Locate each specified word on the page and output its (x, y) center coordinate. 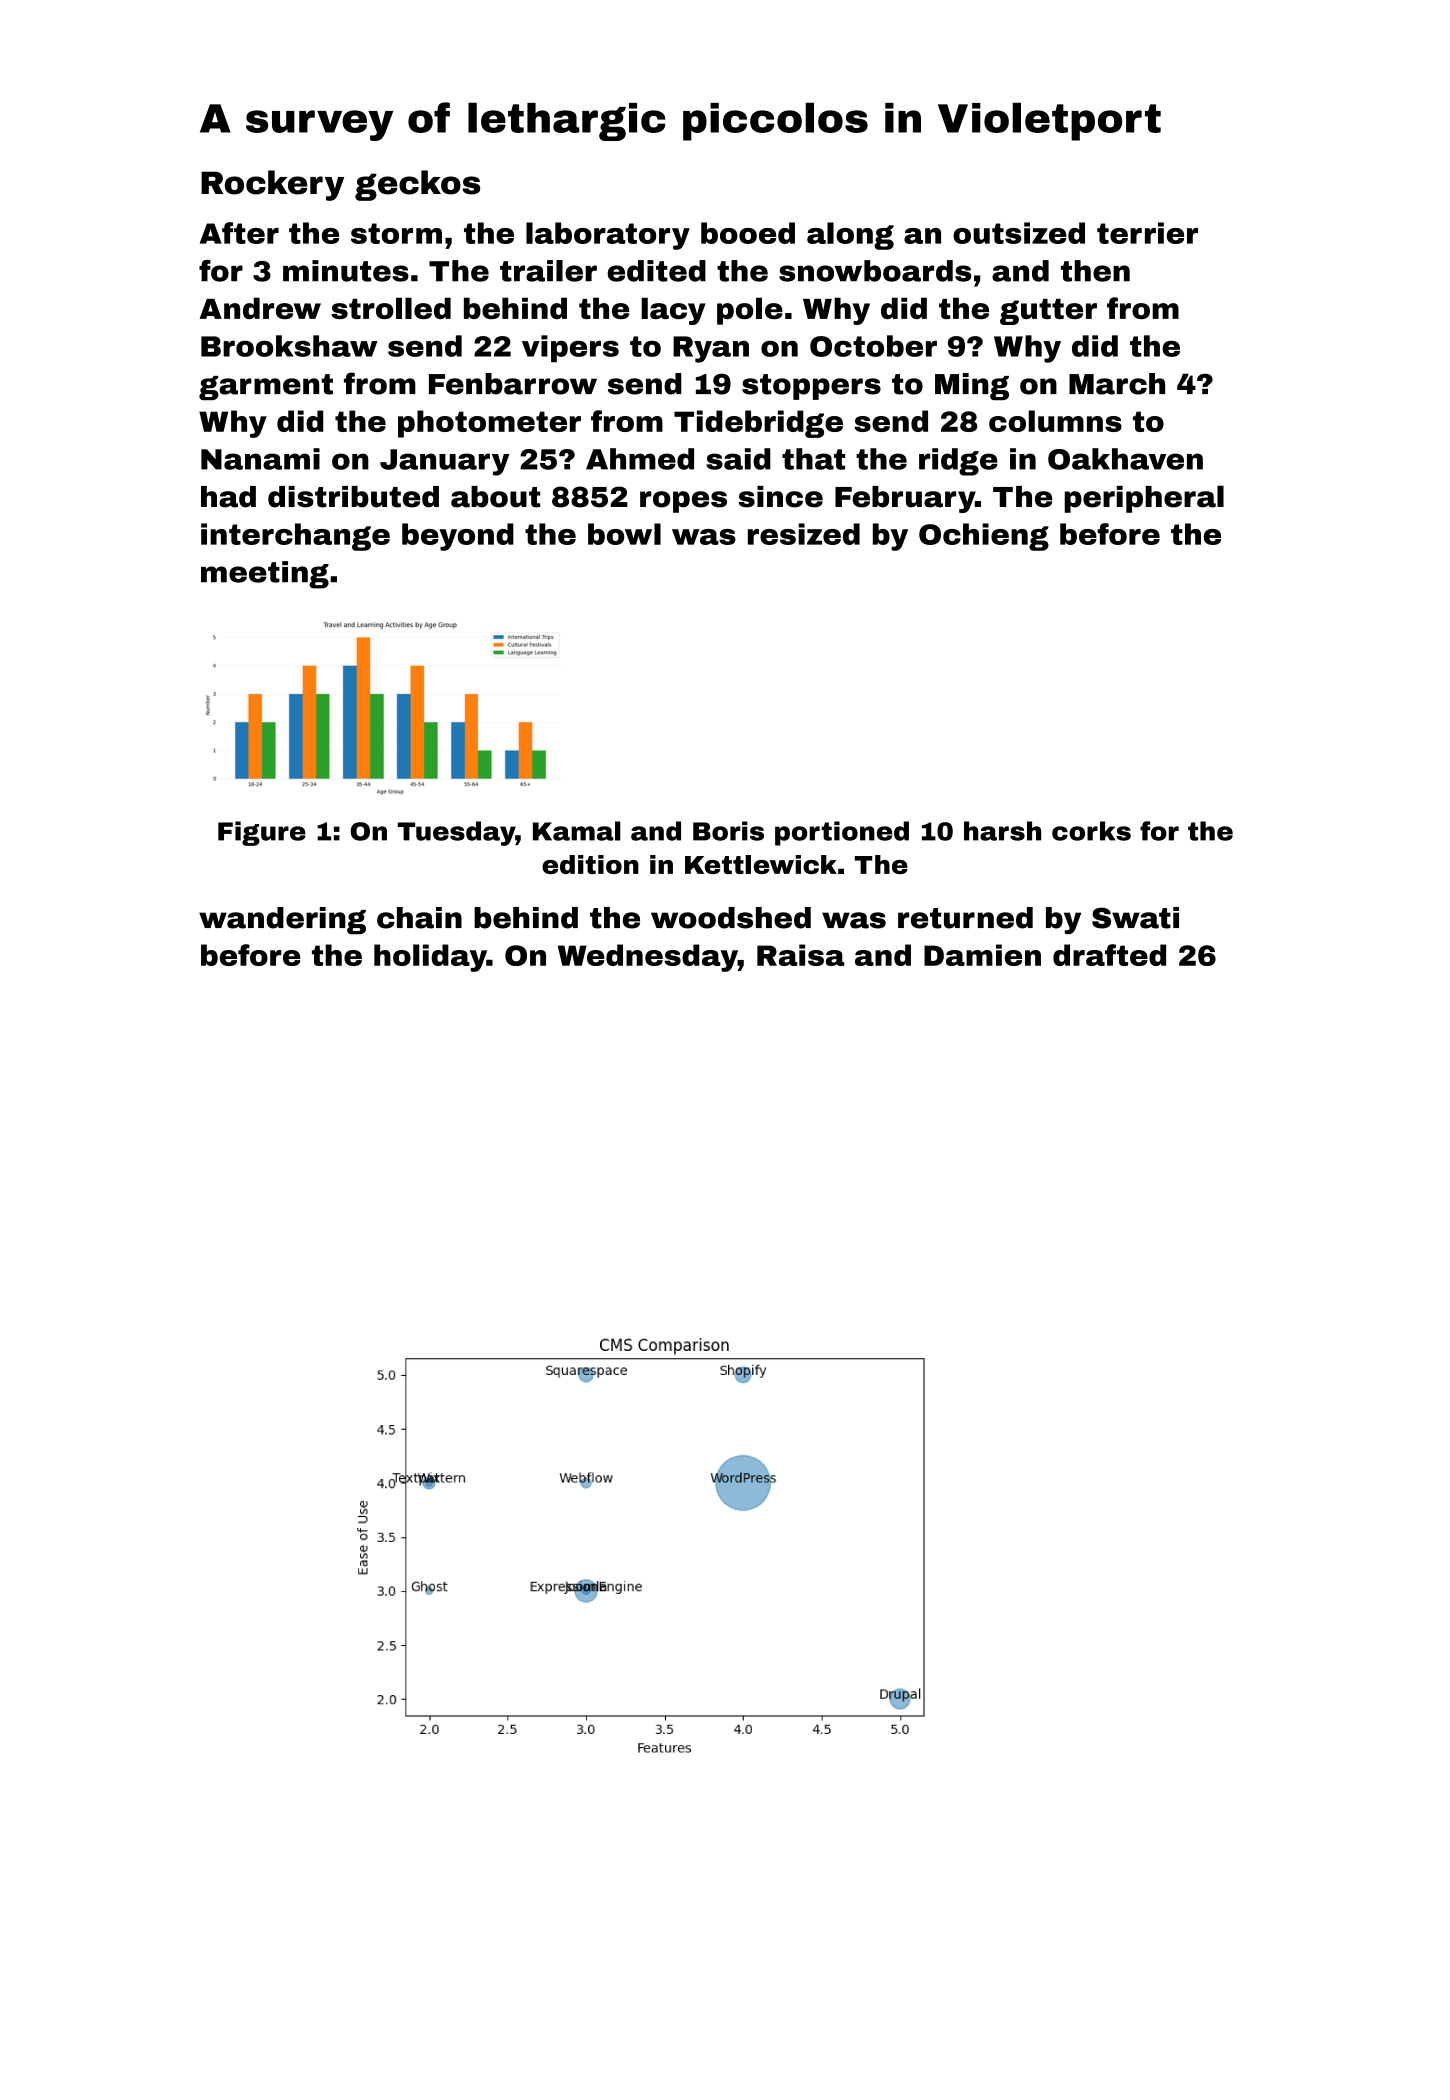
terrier (1147, 233)
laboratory (608, 236)
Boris (728, 831)
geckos (418, 185)
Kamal (577, 831)
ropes (683, 502)
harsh (1002, 831)
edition (590, 864)
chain (419, 918)
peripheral (1144, 499)
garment (266, 387)
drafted (1109, 955)
